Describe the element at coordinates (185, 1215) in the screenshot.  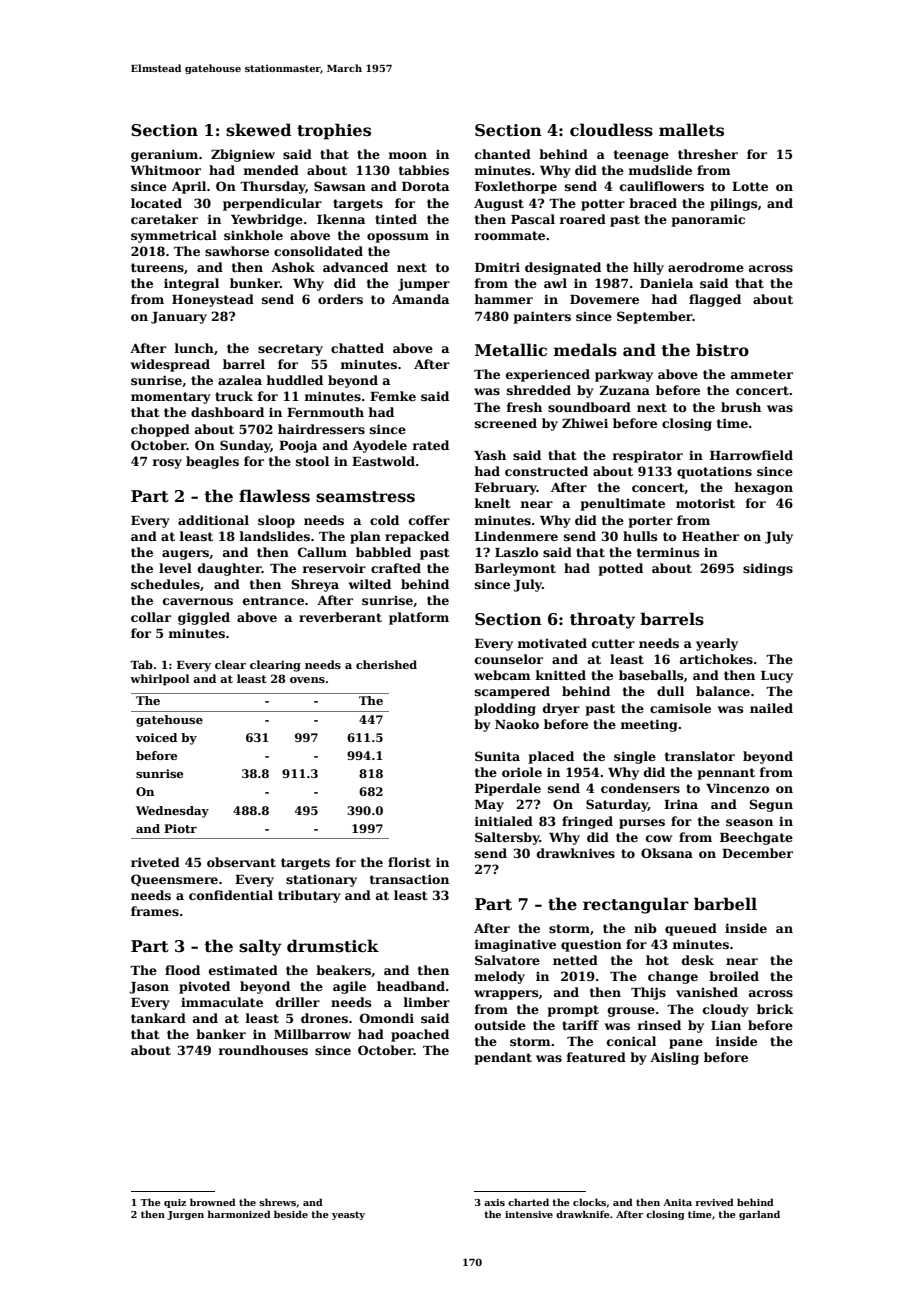
I see `Jurgen` at that location.
